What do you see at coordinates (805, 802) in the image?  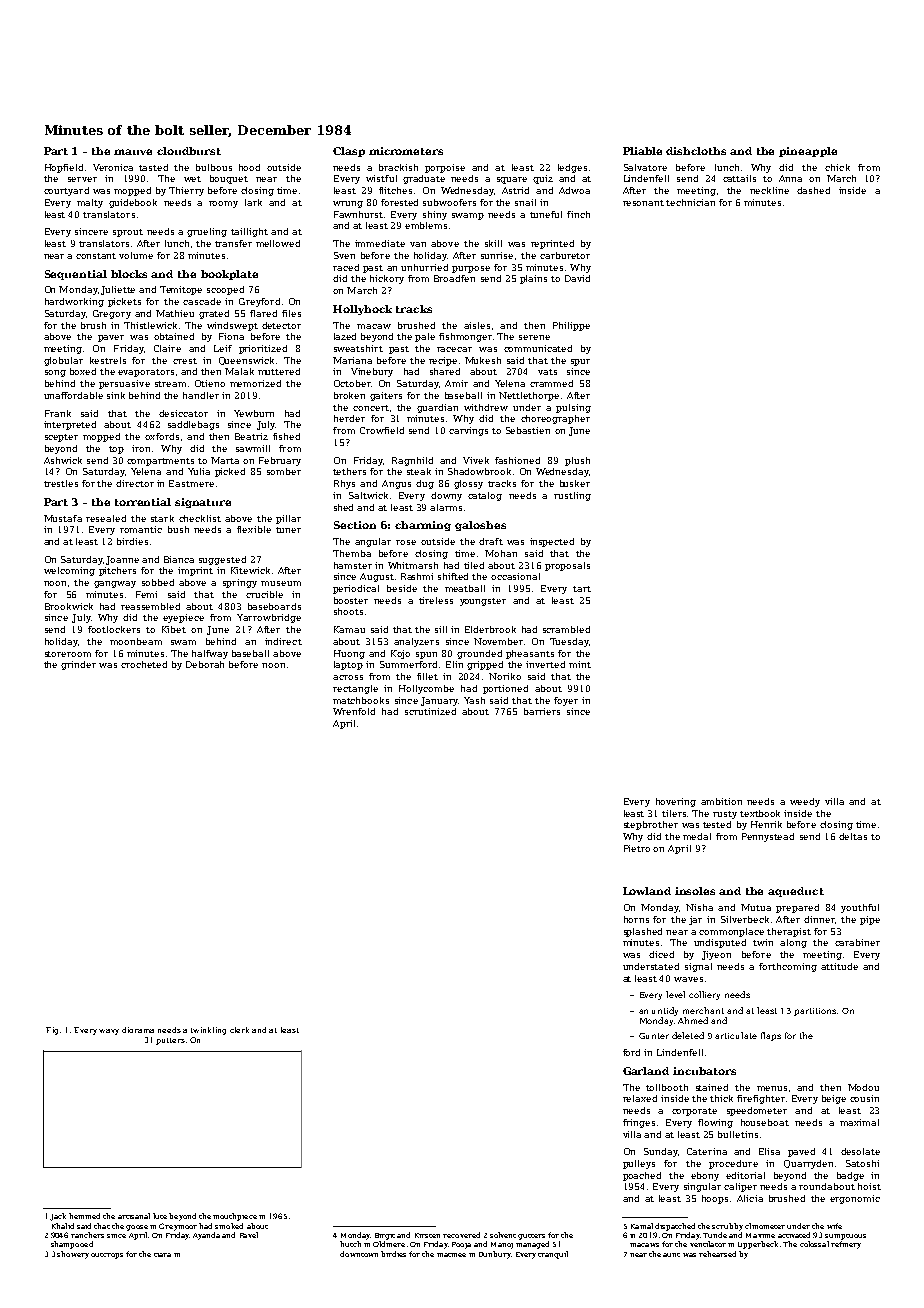 I see `weedy` at bounding box center [805, 802].
